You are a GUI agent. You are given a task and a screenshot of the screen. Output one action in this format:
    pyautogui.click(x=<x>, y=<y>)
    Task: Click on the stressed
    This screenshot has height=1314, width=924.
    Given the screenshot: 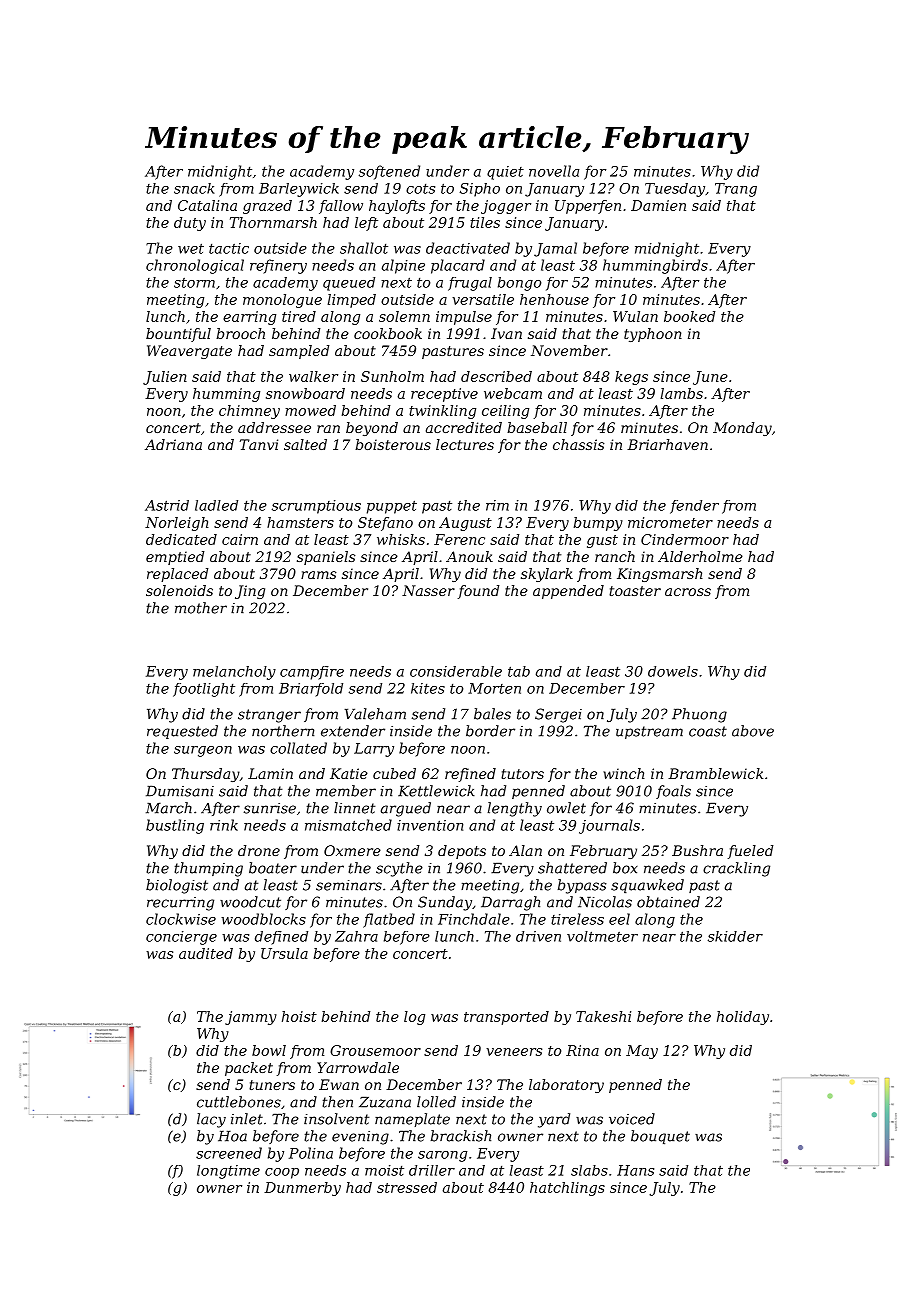 What is the action you would take?
    pyautogui.click(x=407, y=1187)
